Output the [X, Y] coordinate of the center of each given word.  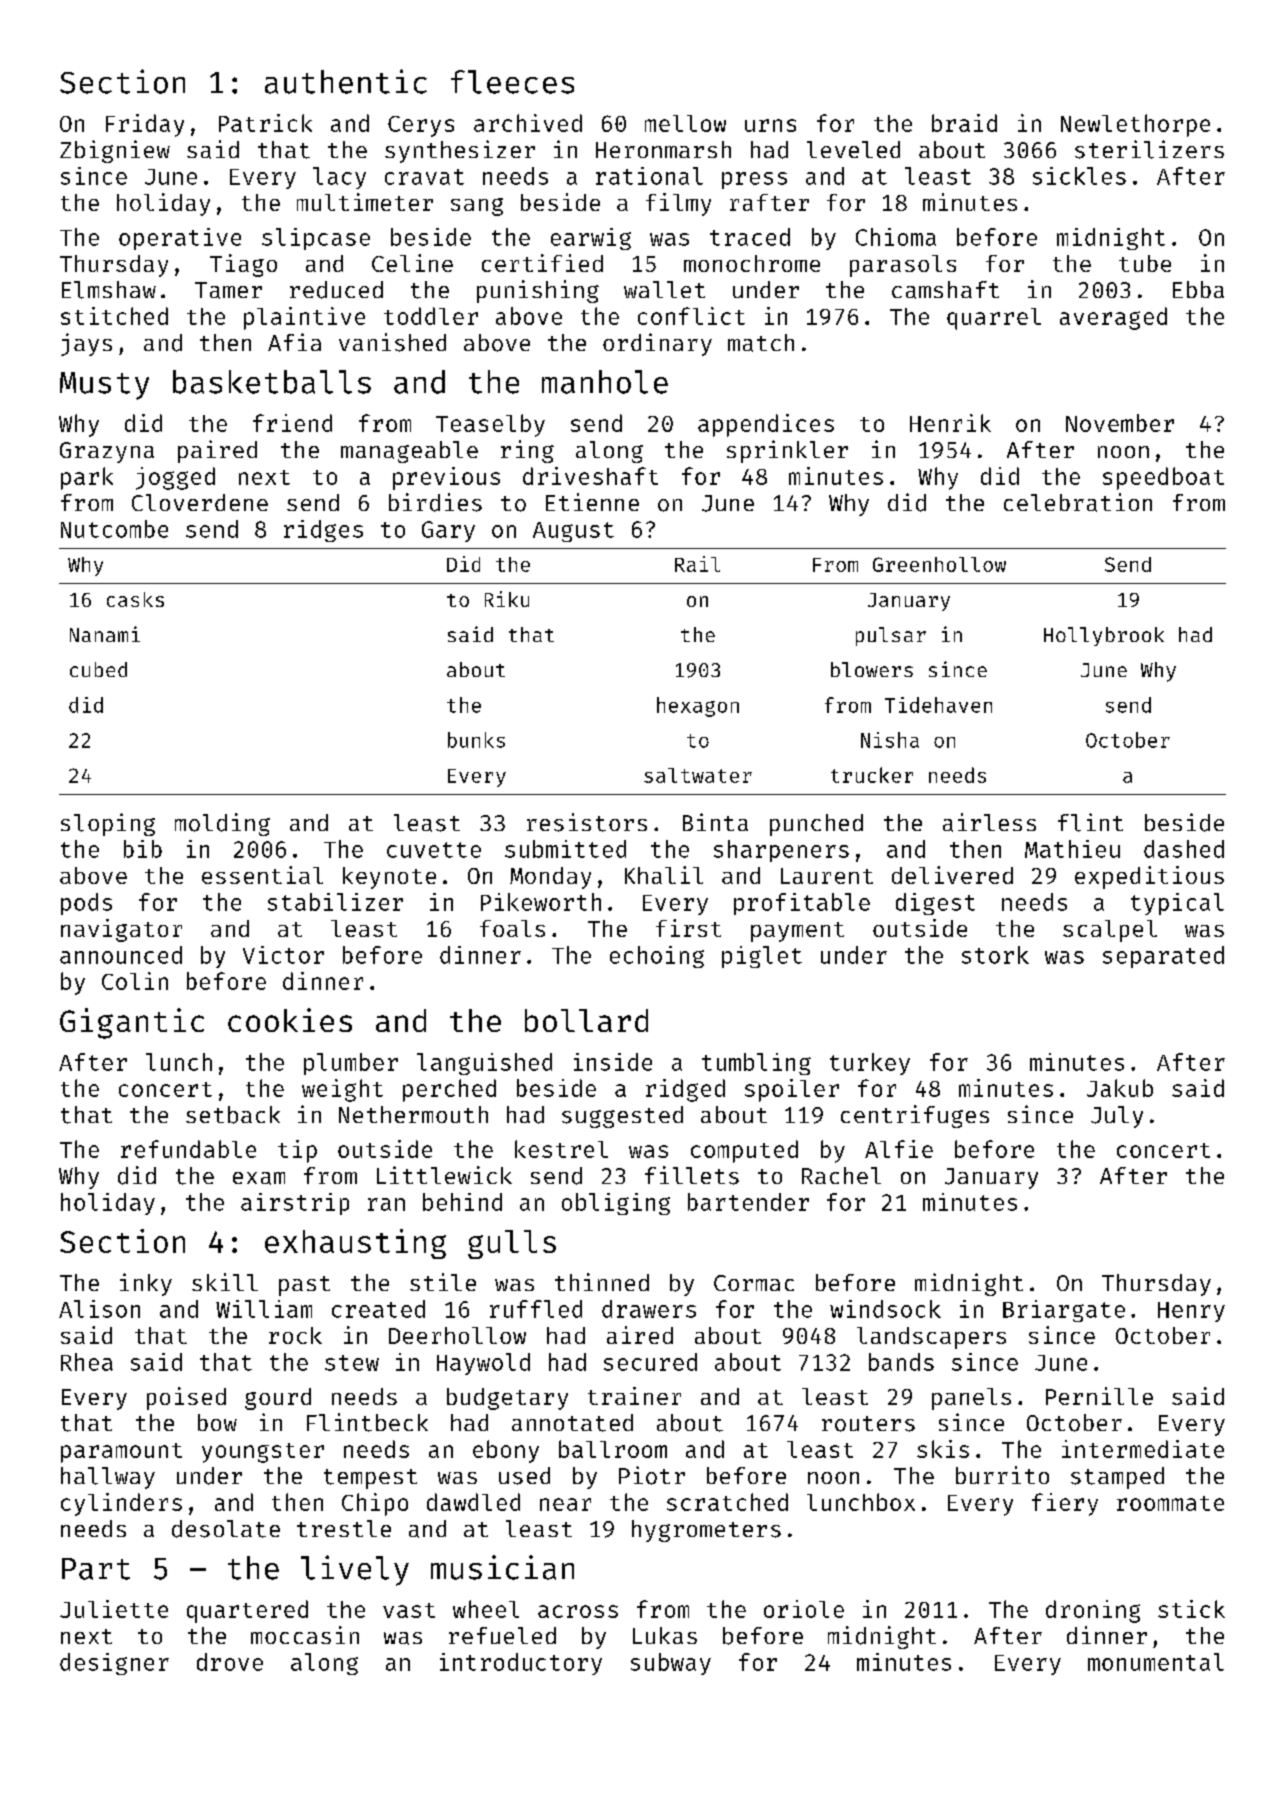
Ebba [1198, 289]
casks [135, 599]
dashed [1184, 849]
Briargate [1064, 1311]
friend [292, 423]
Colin [135, 981]
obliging [616, 1204]
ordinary [657, 344]
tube [1145, 263]
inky [146, 1284]
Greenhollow [939, 564]
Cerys [421, 126]
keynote [389, 878]
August [573, 532]
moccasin [305, 1635]
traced [750, 237]
